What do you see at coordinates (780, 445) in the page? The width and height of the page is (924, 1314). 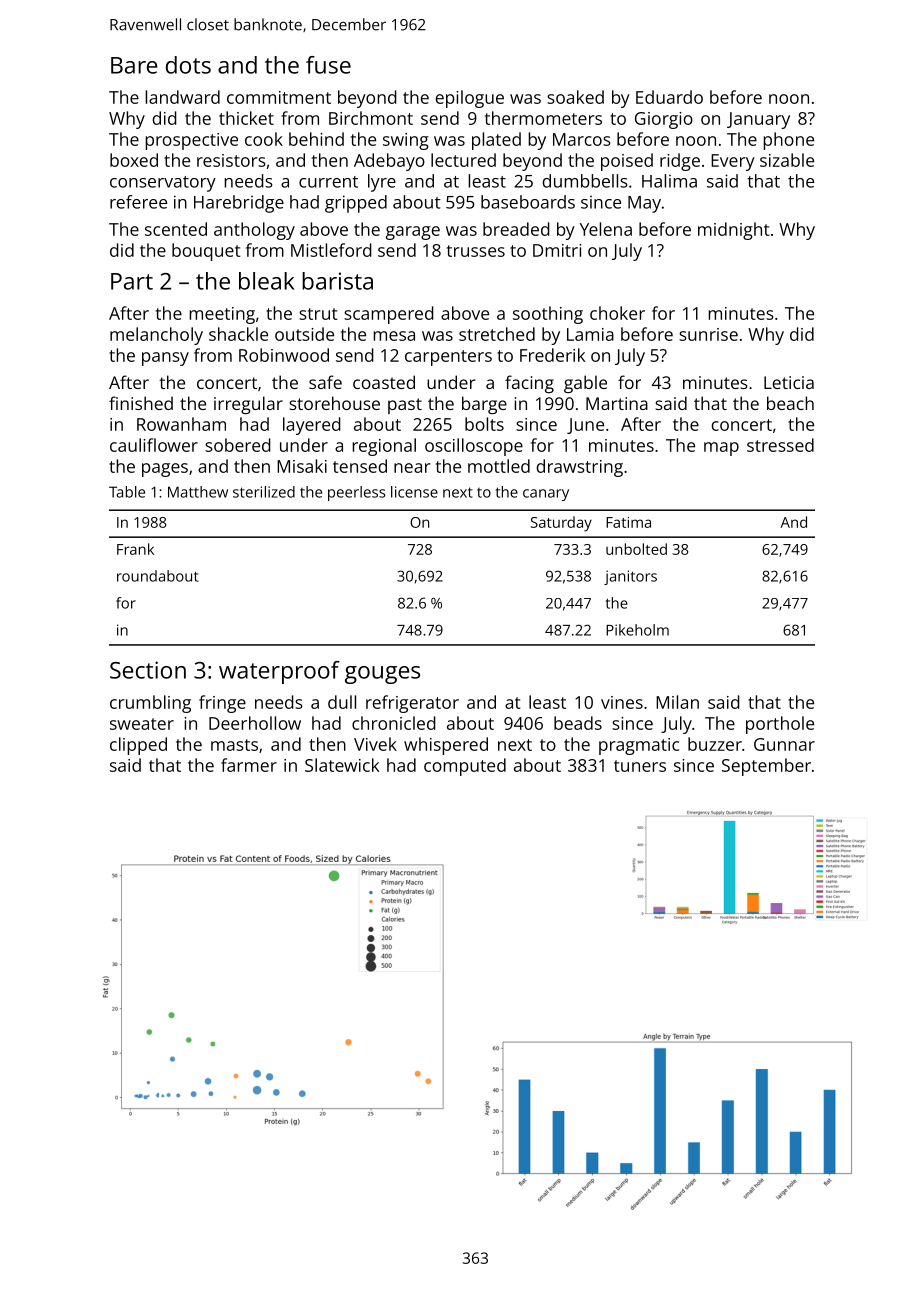 I see `stressed` at bounding box center [780, 445].
